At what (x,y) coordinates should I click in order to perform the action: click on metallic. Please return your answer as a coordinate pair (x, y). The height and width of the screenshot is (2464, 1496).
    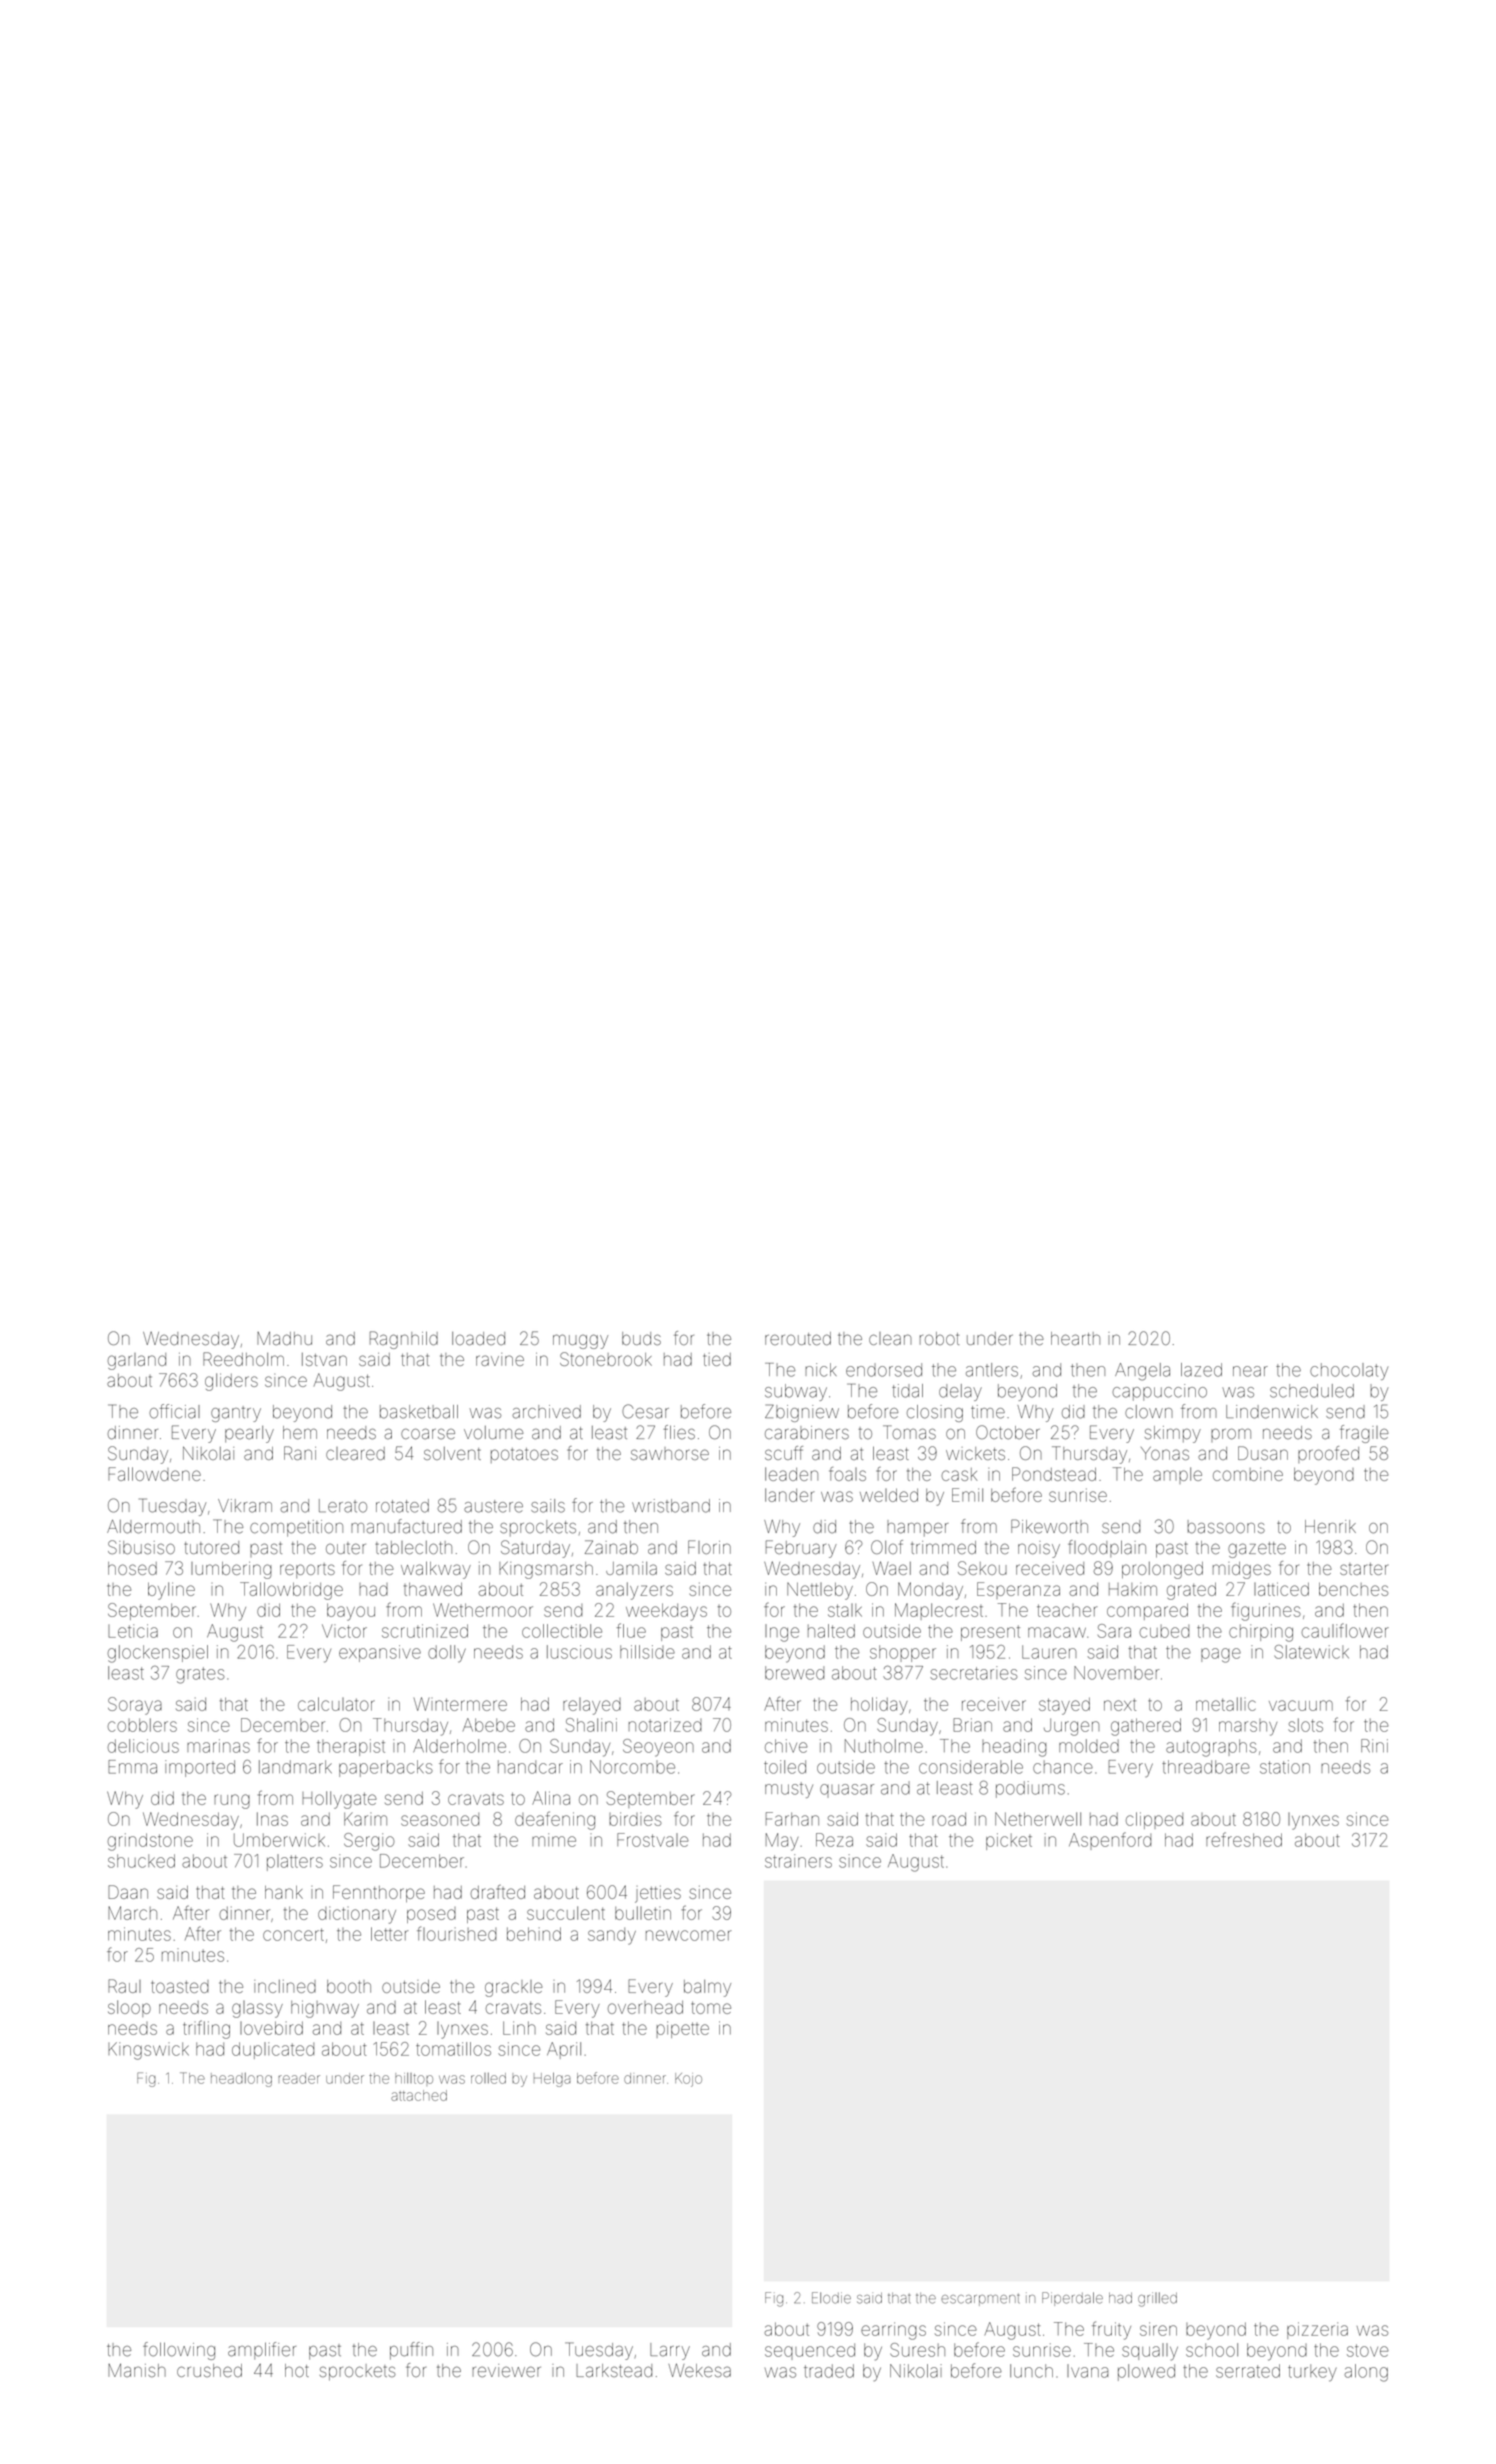
    Looking at the image, I should click on (1226, 1704).
